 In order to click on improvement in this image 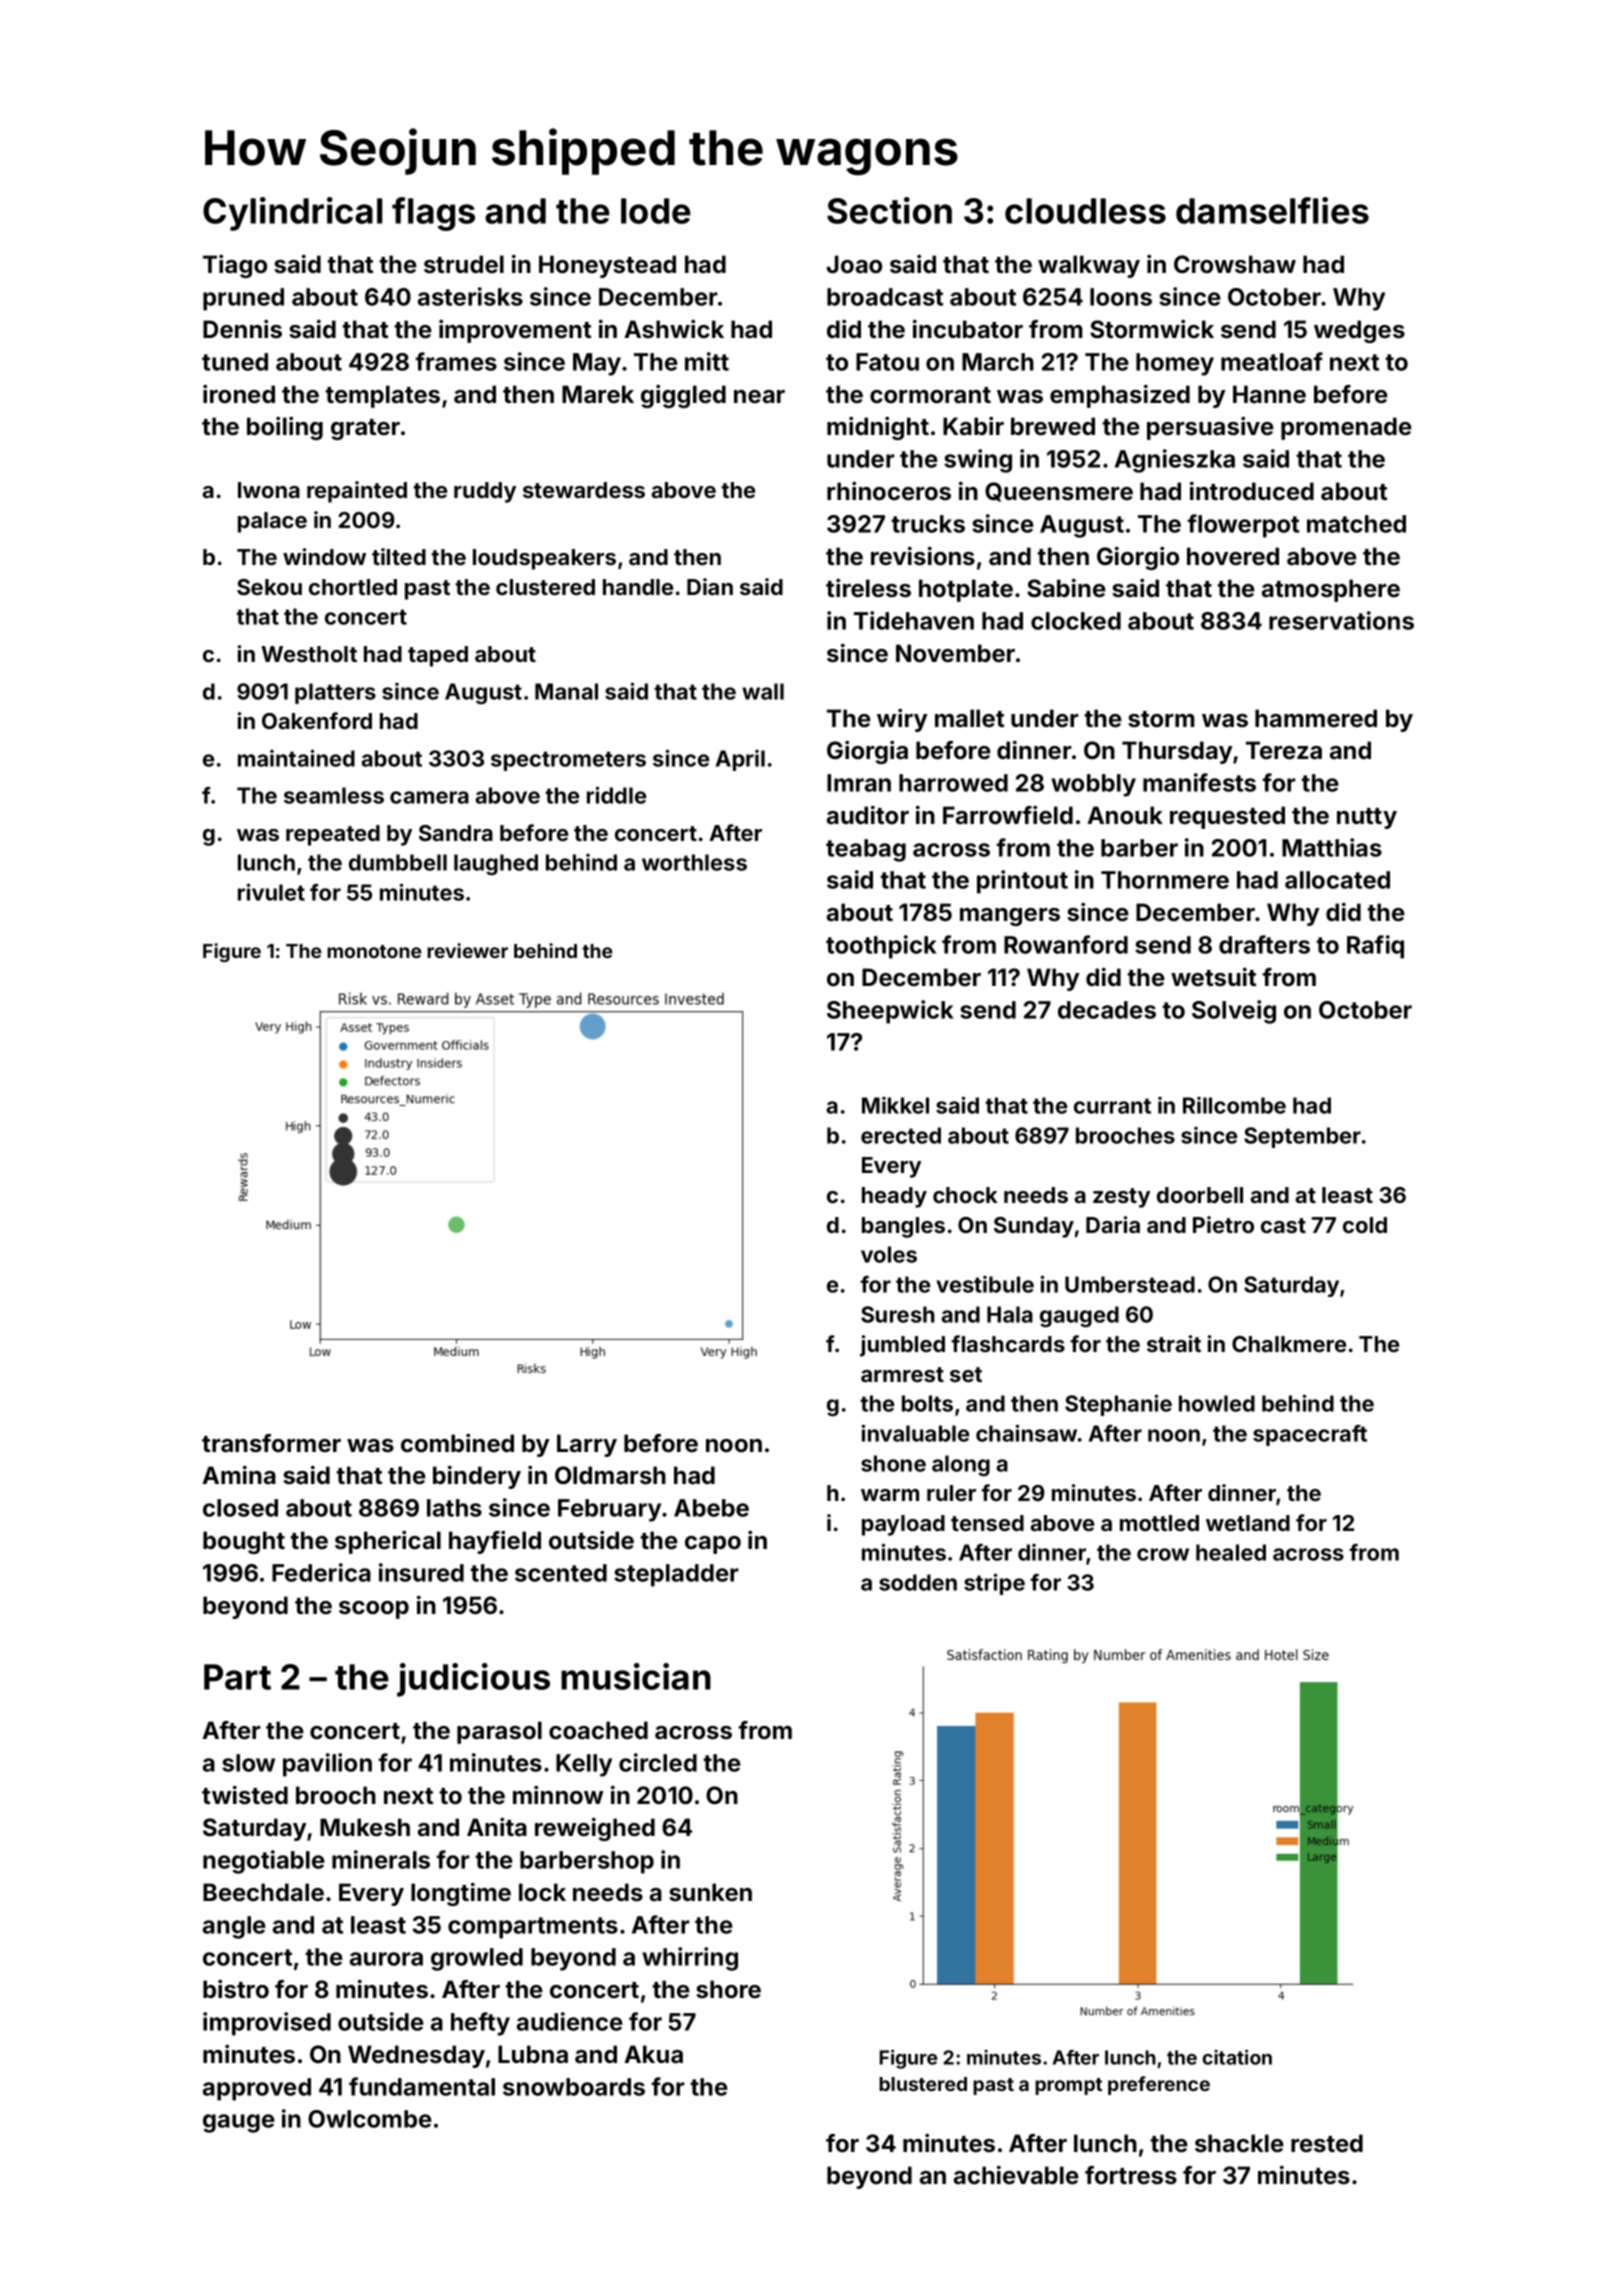, I will do `click(515, 331)`.
